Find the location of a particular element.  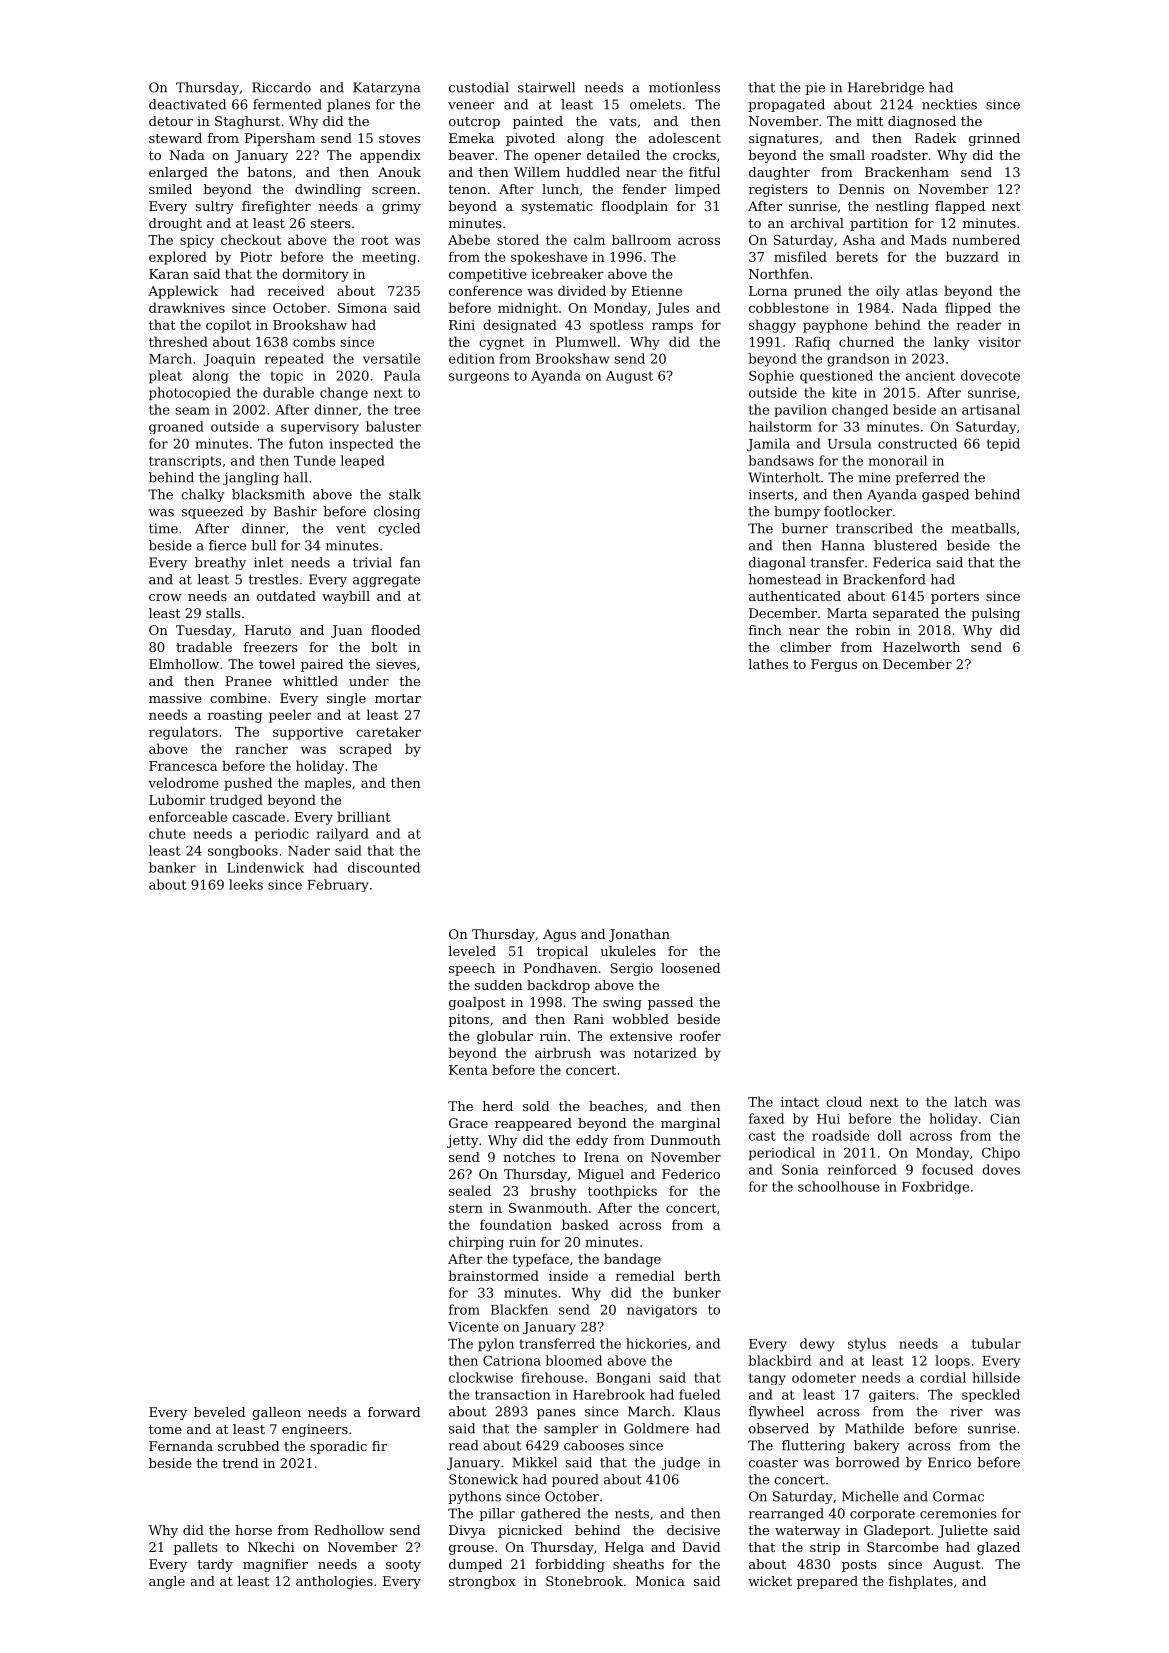

dewy is located at coordinates (817, 1345).
